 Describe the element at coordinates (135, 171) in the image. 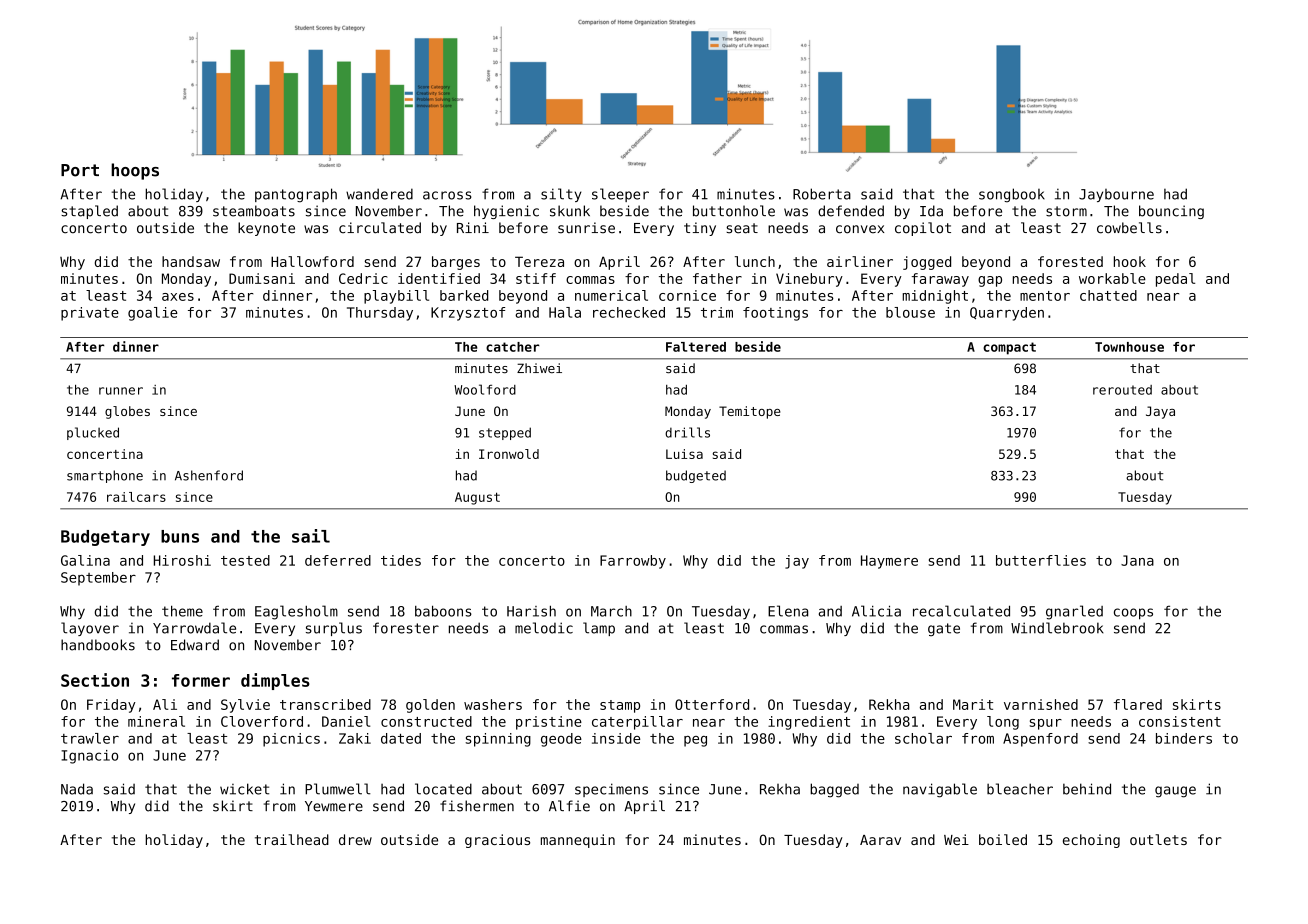

I see `hoops` at that location.
